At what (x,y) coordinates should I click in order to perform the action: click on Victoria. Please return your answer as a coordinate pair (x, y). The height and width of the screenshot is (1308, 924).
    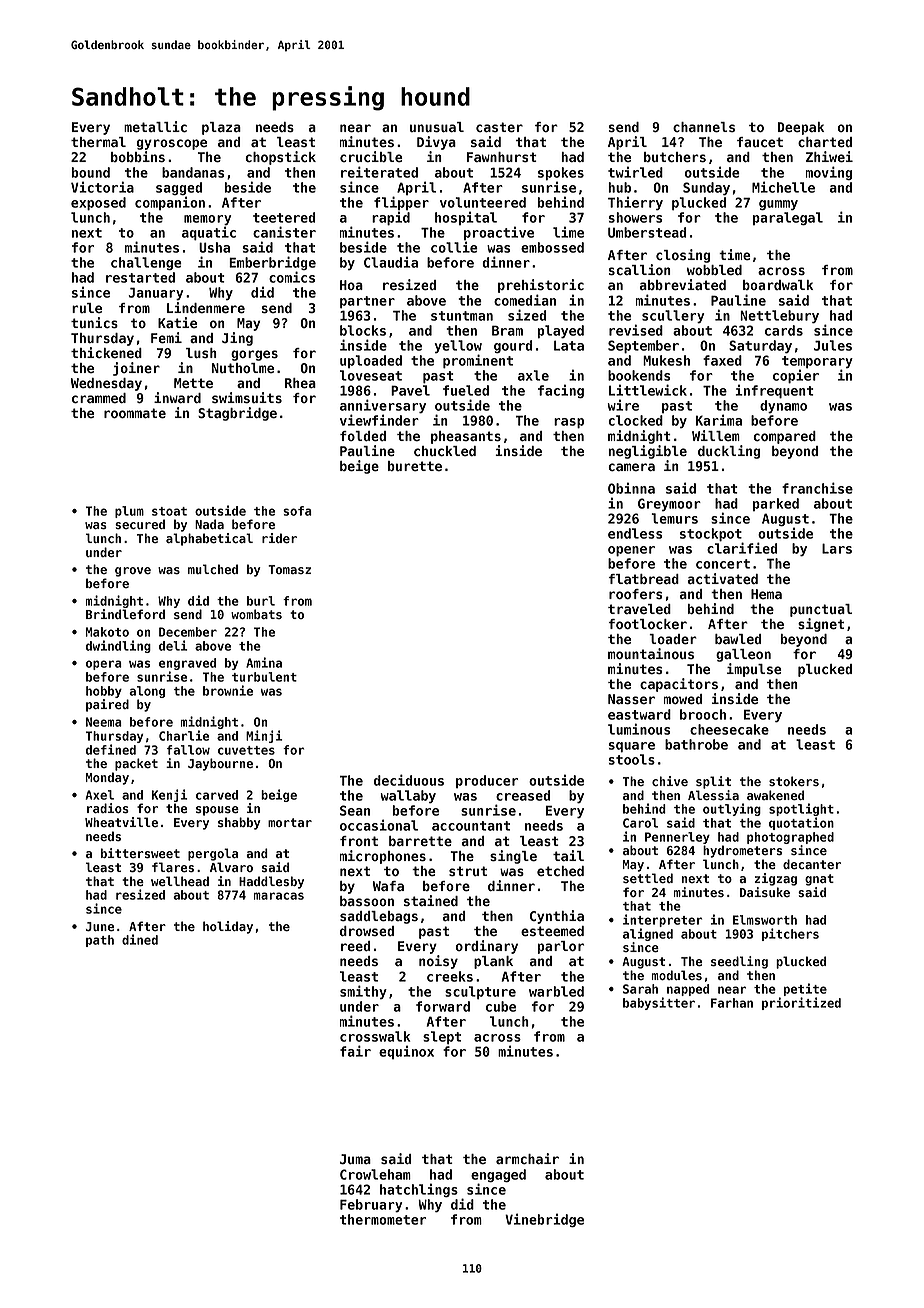
    Looking at the image, I should click on (102, 187).
